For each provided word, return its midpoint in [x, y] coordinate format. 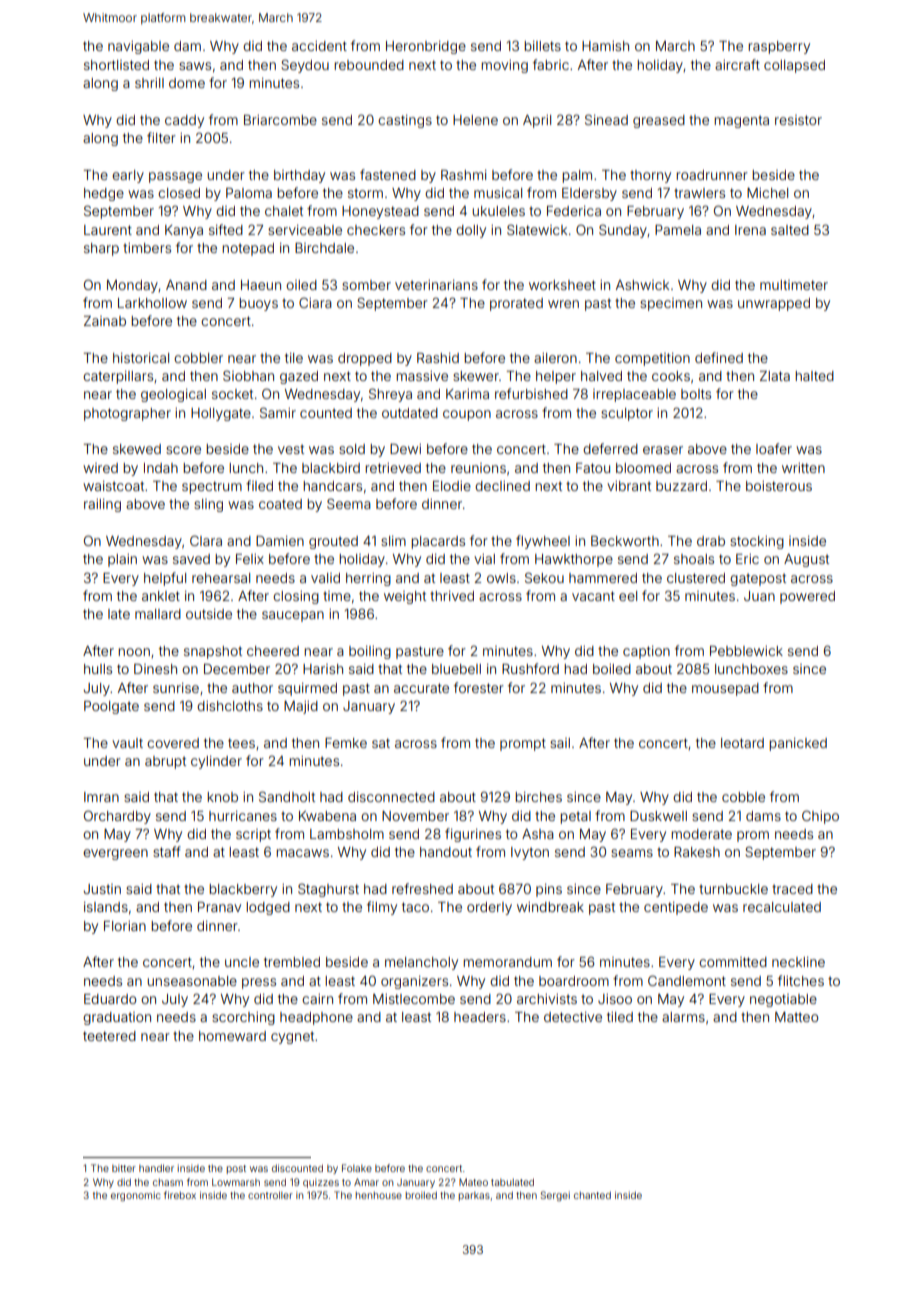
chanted [592, 1195]
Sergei [555, 1196]
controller [270, 1195]
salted [790, 230]
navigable [138, 47]
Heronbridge [426, 47]
